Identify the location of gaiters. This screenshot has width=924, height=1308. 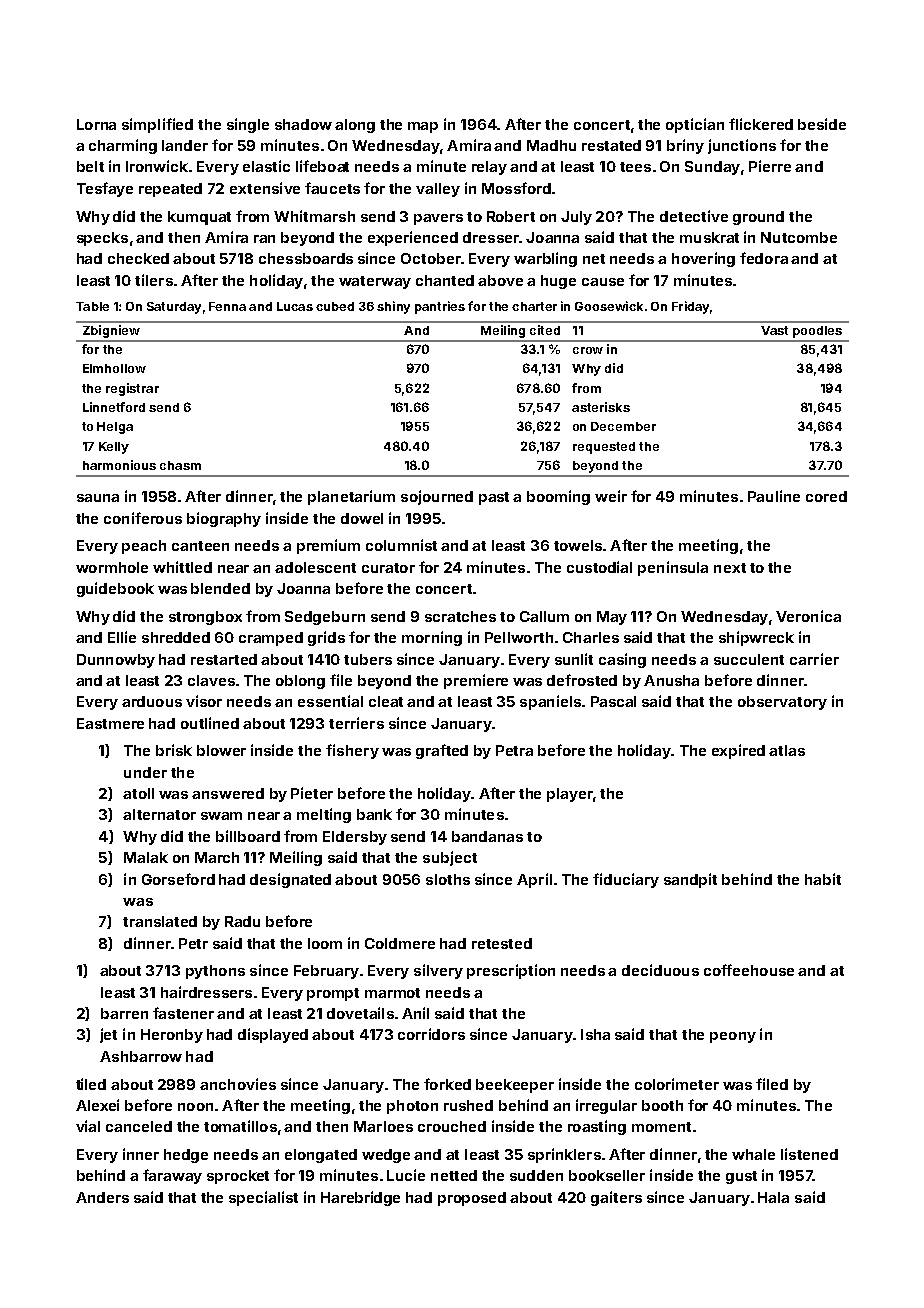
(616, 1198).
